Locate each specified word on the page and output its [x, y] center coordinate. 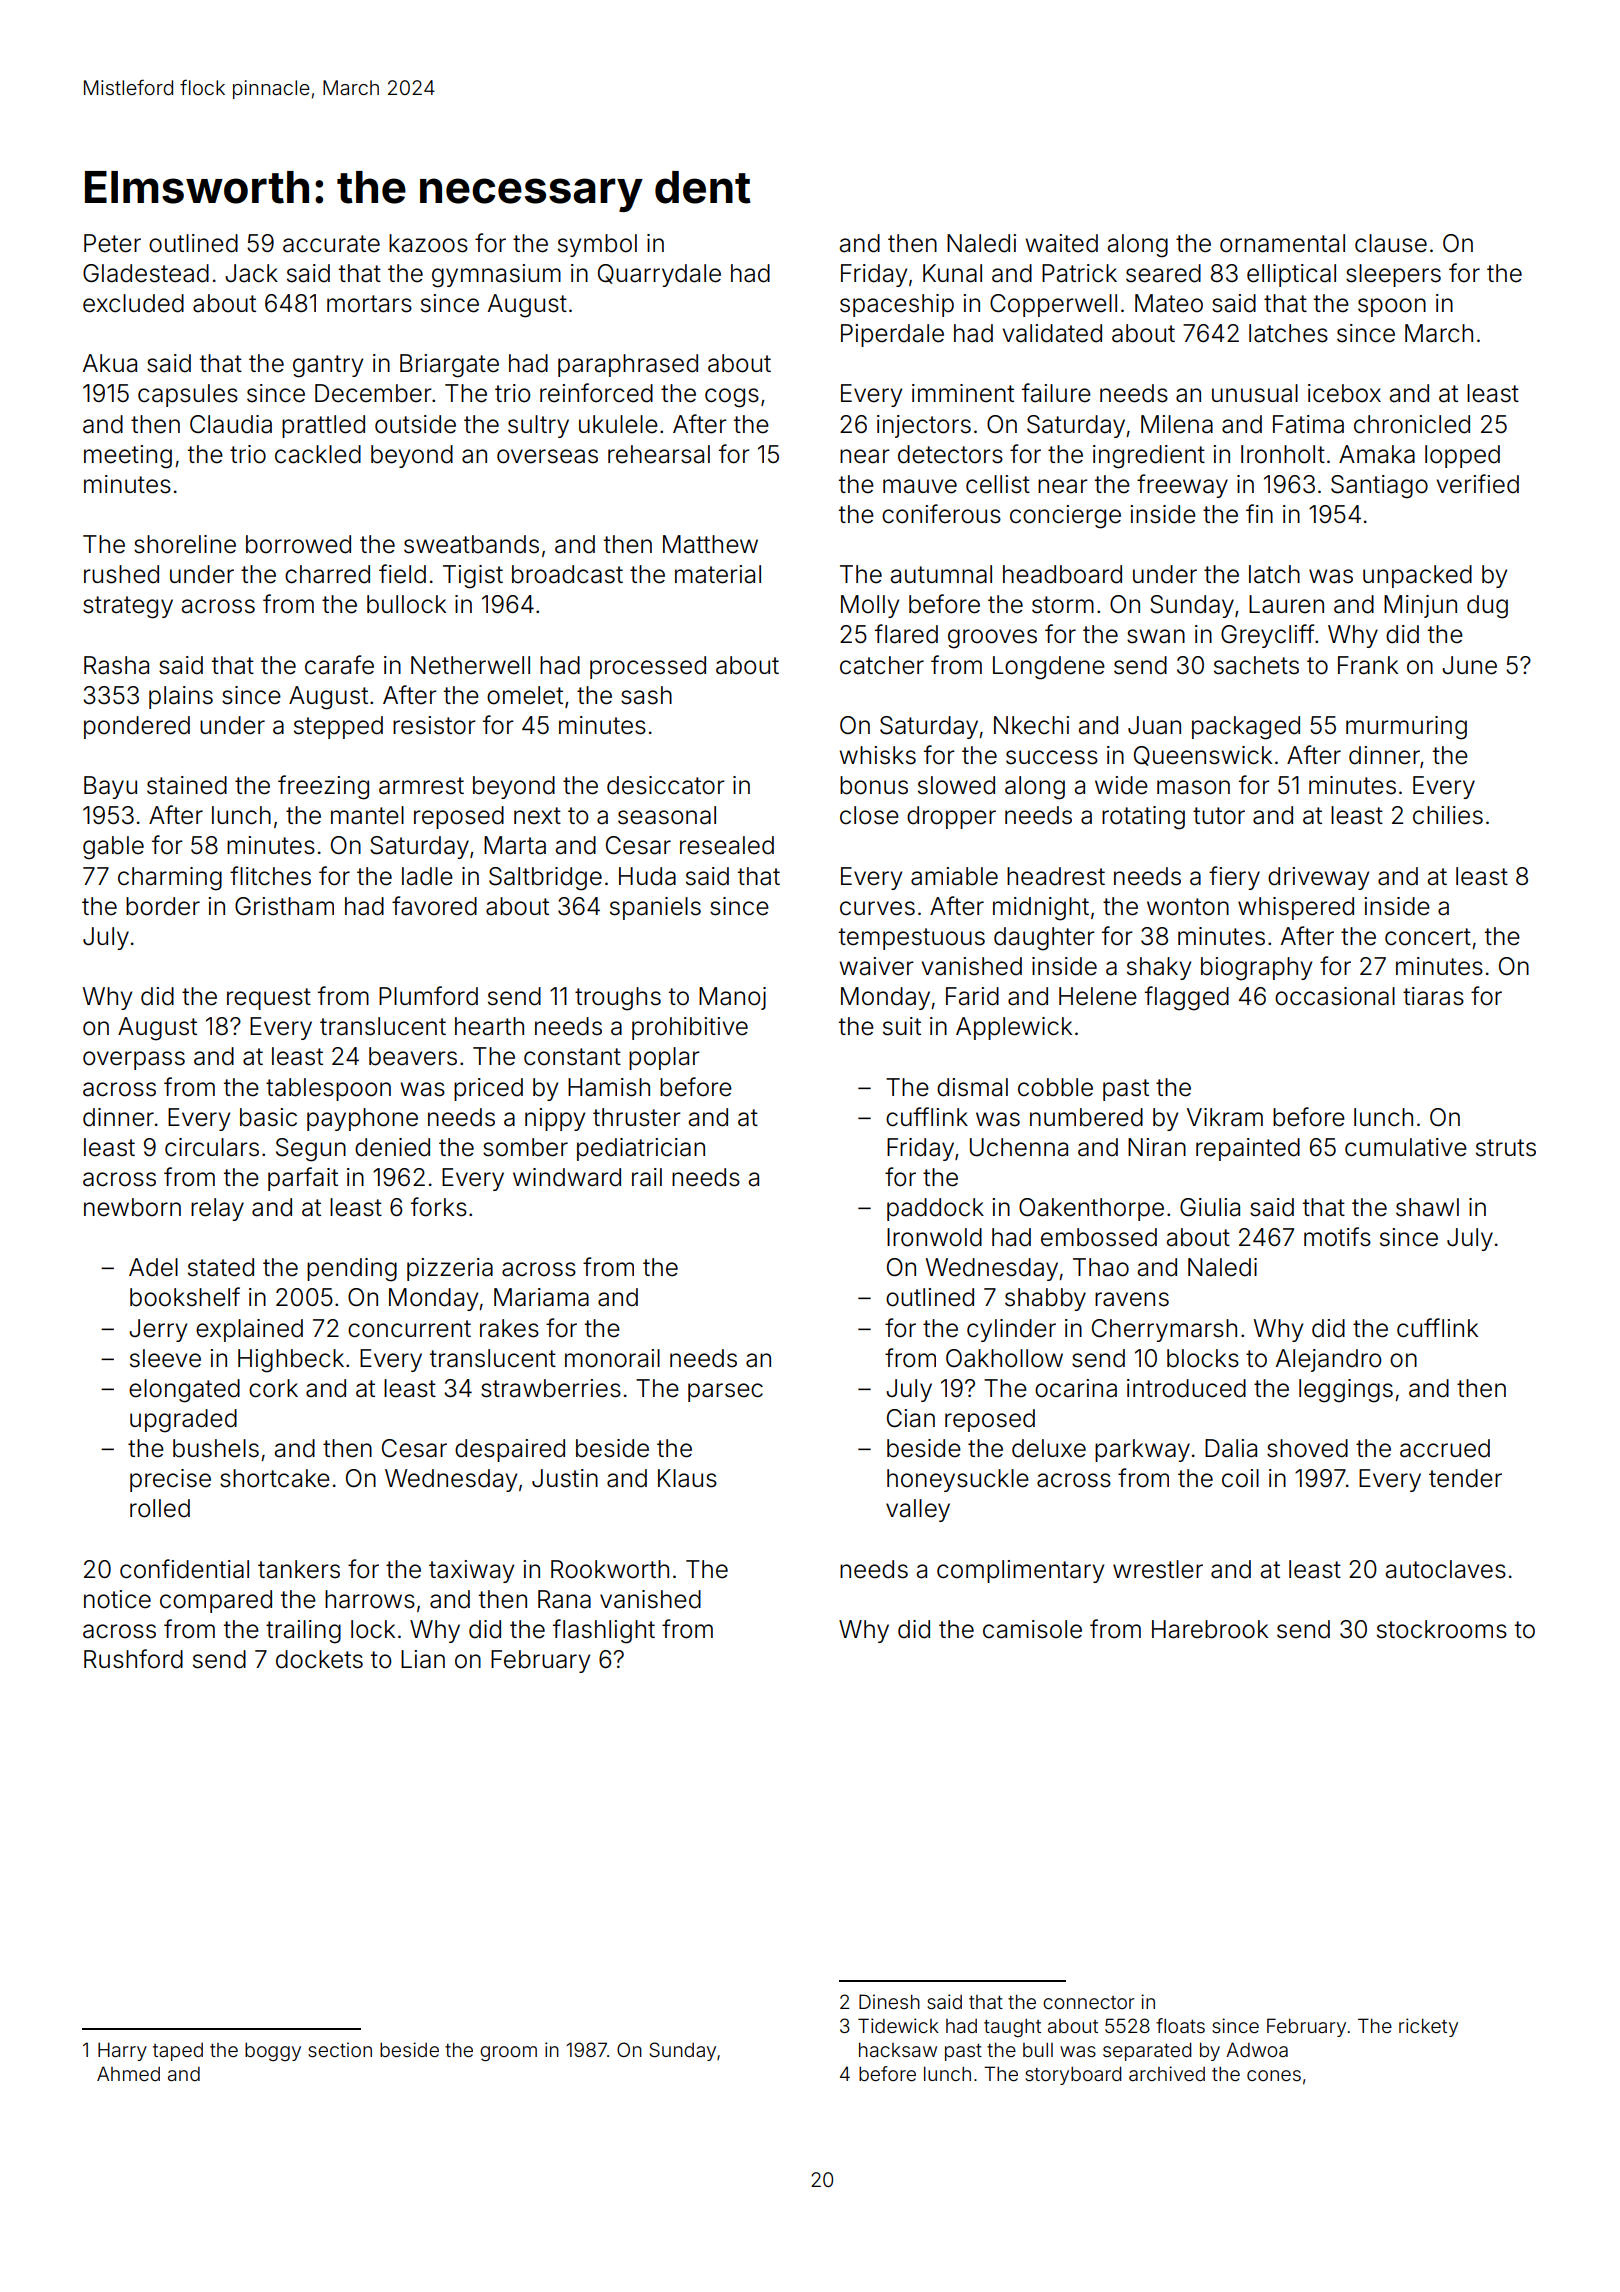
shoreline [185, 544]
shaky [1159, 968]
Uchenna [1019, 1147]
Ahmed [128, 2073]
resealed [727, 845]
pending [352, 1270]
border [163, 906]
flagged [1187, 998]
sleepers [1393, 275]
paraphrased [628, 365]
